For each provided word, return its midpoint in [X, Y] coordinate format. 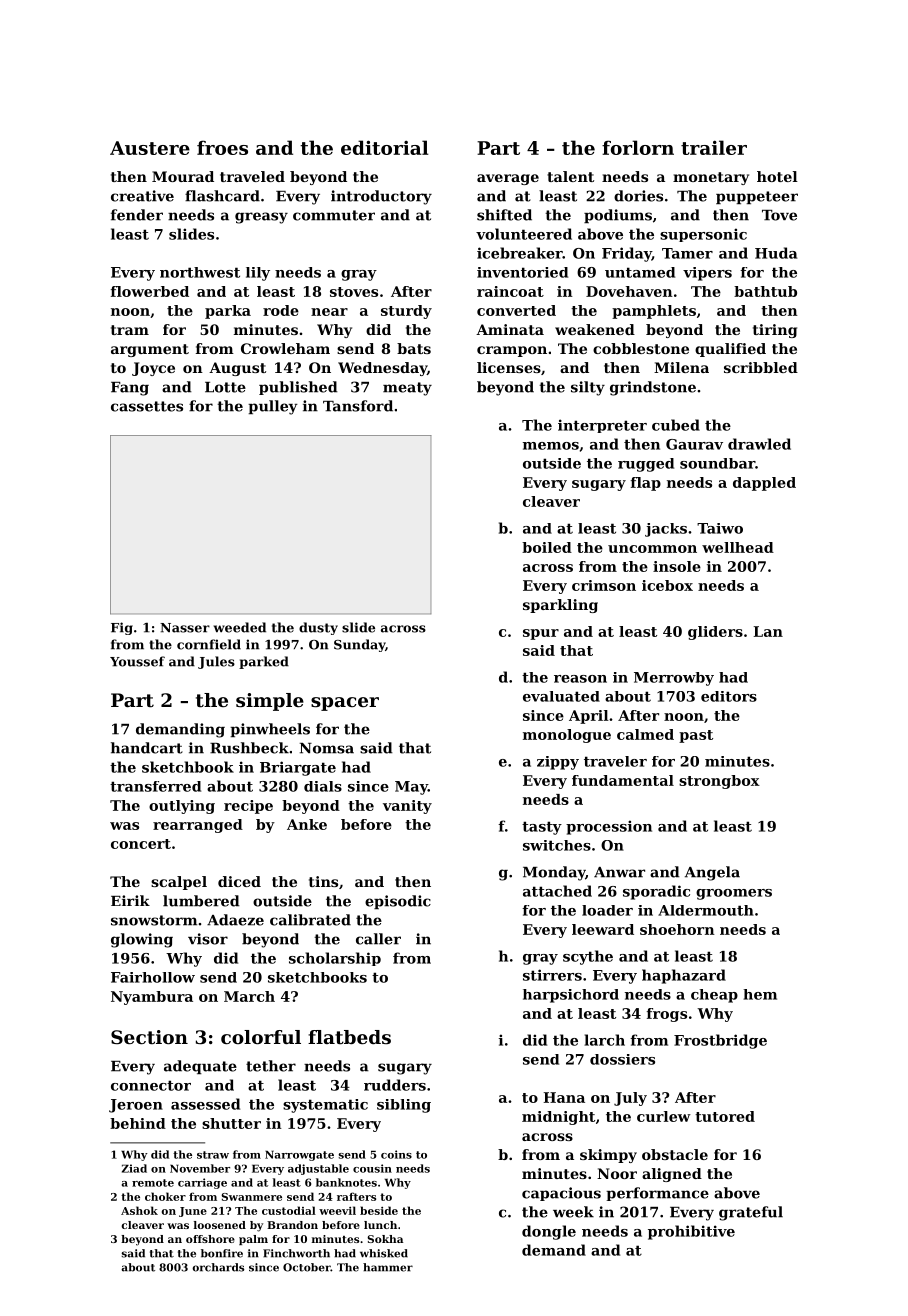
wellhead [738, 547]
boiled [547, 547]
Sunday [359, 645]
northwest [200, 272]
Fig [122, 628]
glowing [142, 940]
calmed [645, 734]
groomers [734, 894]
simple [270, 702]
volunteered [524, 234]
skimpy [608, 1156]
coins [396, 1154]
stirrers [552, 975]
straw [213, 1155]
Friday [627, 254]
